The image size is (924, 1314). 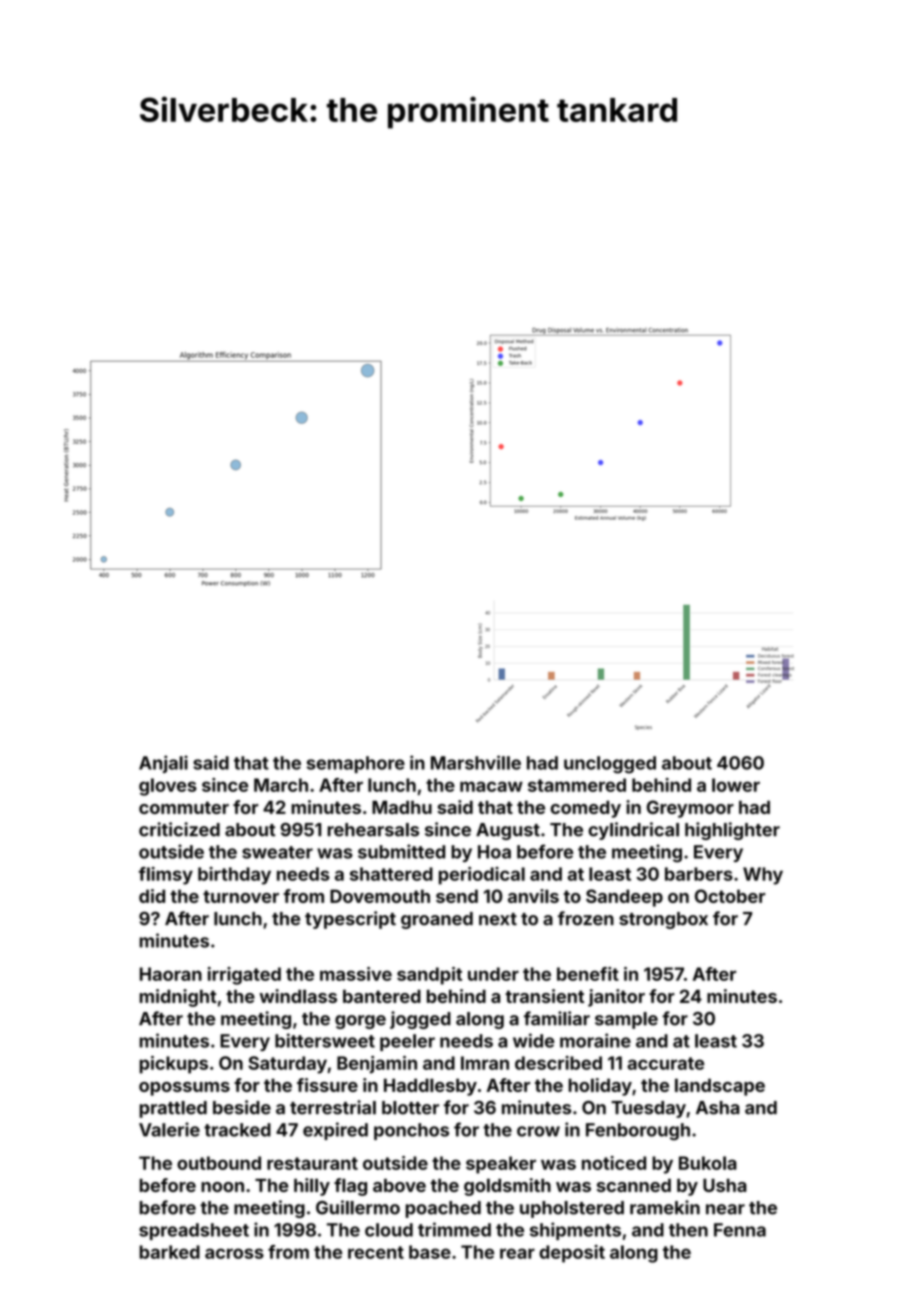 I want to click on base, so click(x=430, y=1252).
